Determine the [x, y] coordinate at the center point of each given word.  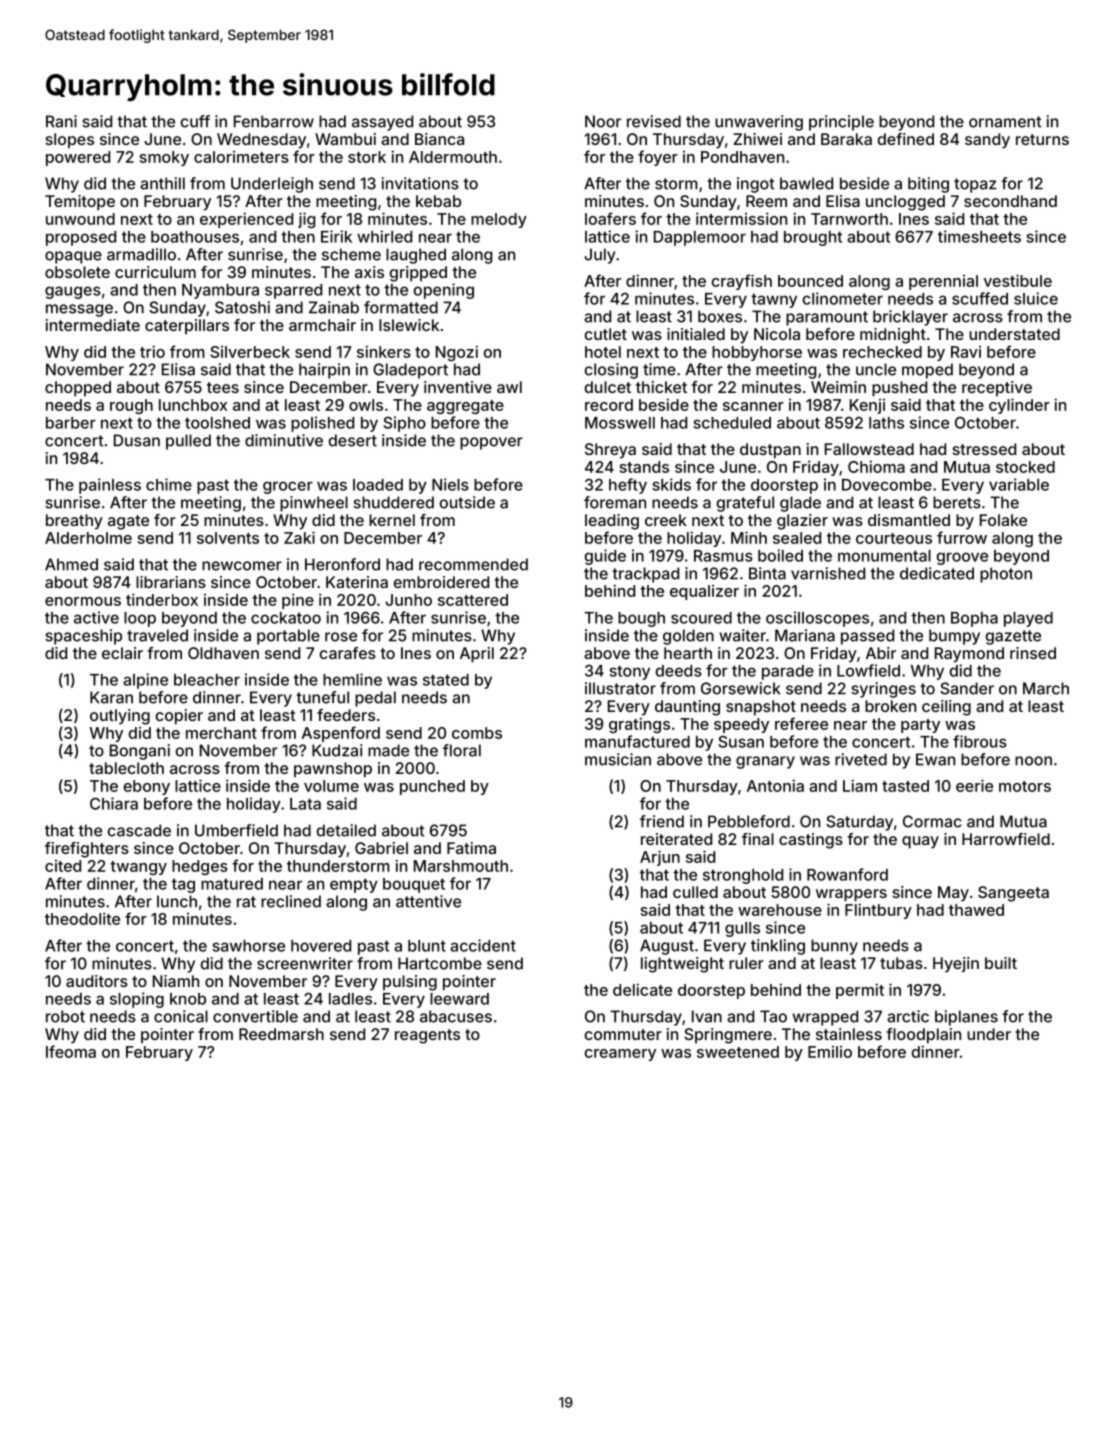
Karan [111, 697]
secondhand [1010, 201]
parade [788, 672]
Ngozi [457, 353]
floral [462, 750]
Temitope [80, 203]
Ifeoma [71, 1051]
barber [71, 423]
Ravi [966, 352]
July [599, 256]
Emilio [830, 1052]
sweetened [738, 1052]
